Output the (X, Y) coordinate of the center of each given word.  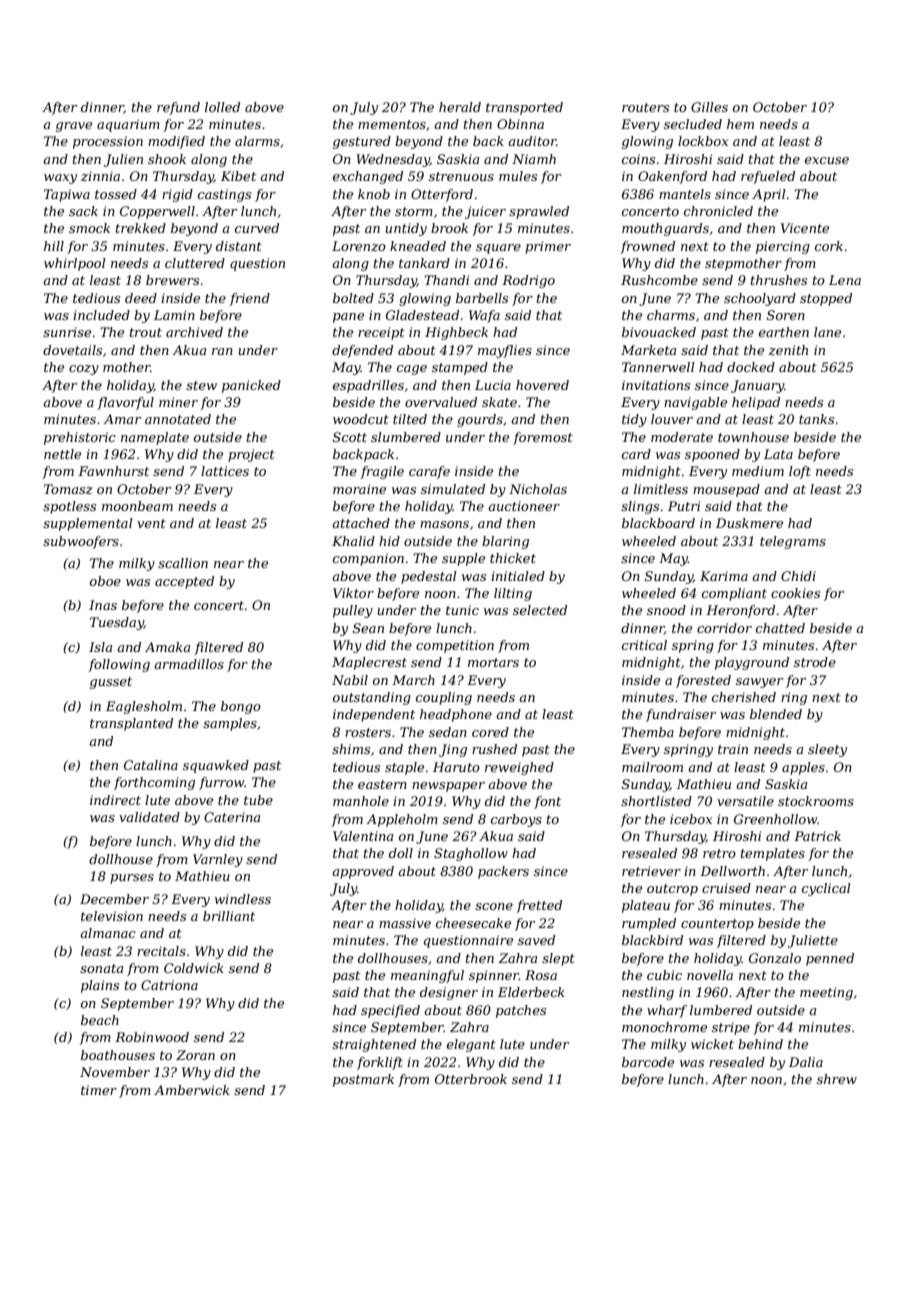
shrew (837, 1079)
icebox (691, 819)
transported (524, 108)
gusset (111, 683)
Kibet (238, 176)
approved (363, 872)
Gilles (709, 107)
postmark (363, 1080)
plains (100, 986)
